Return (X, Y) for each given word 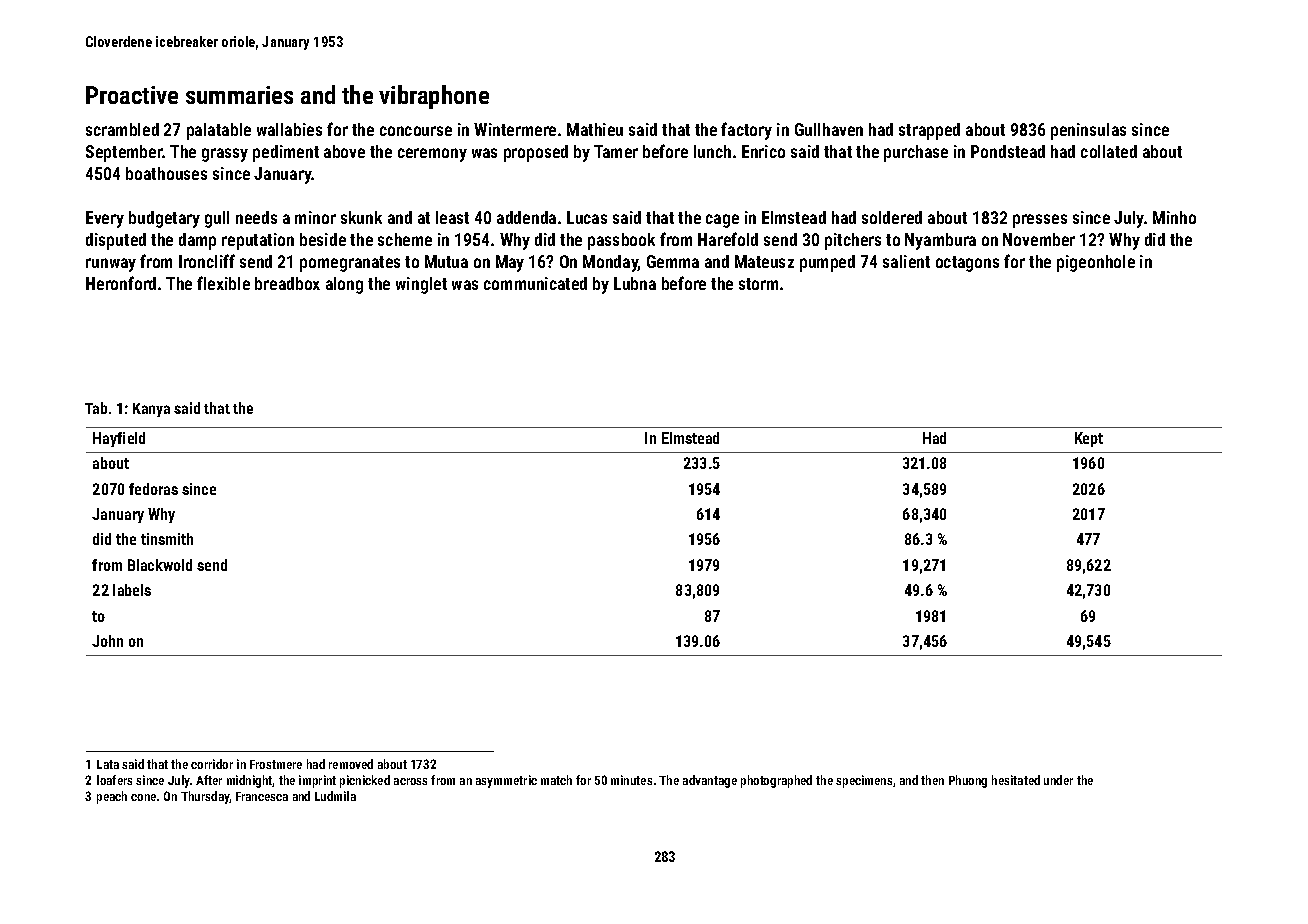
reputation (258, 241)
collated (1109, 151)
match (556, 780)
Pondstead (1008, 151)
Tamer (616, 151)
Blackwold (160, 565)
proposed (536, 153)
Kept (1089, 439)
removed (351, 764)
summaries (239, 95)
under (1058, 780)
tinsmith (167, 539)
